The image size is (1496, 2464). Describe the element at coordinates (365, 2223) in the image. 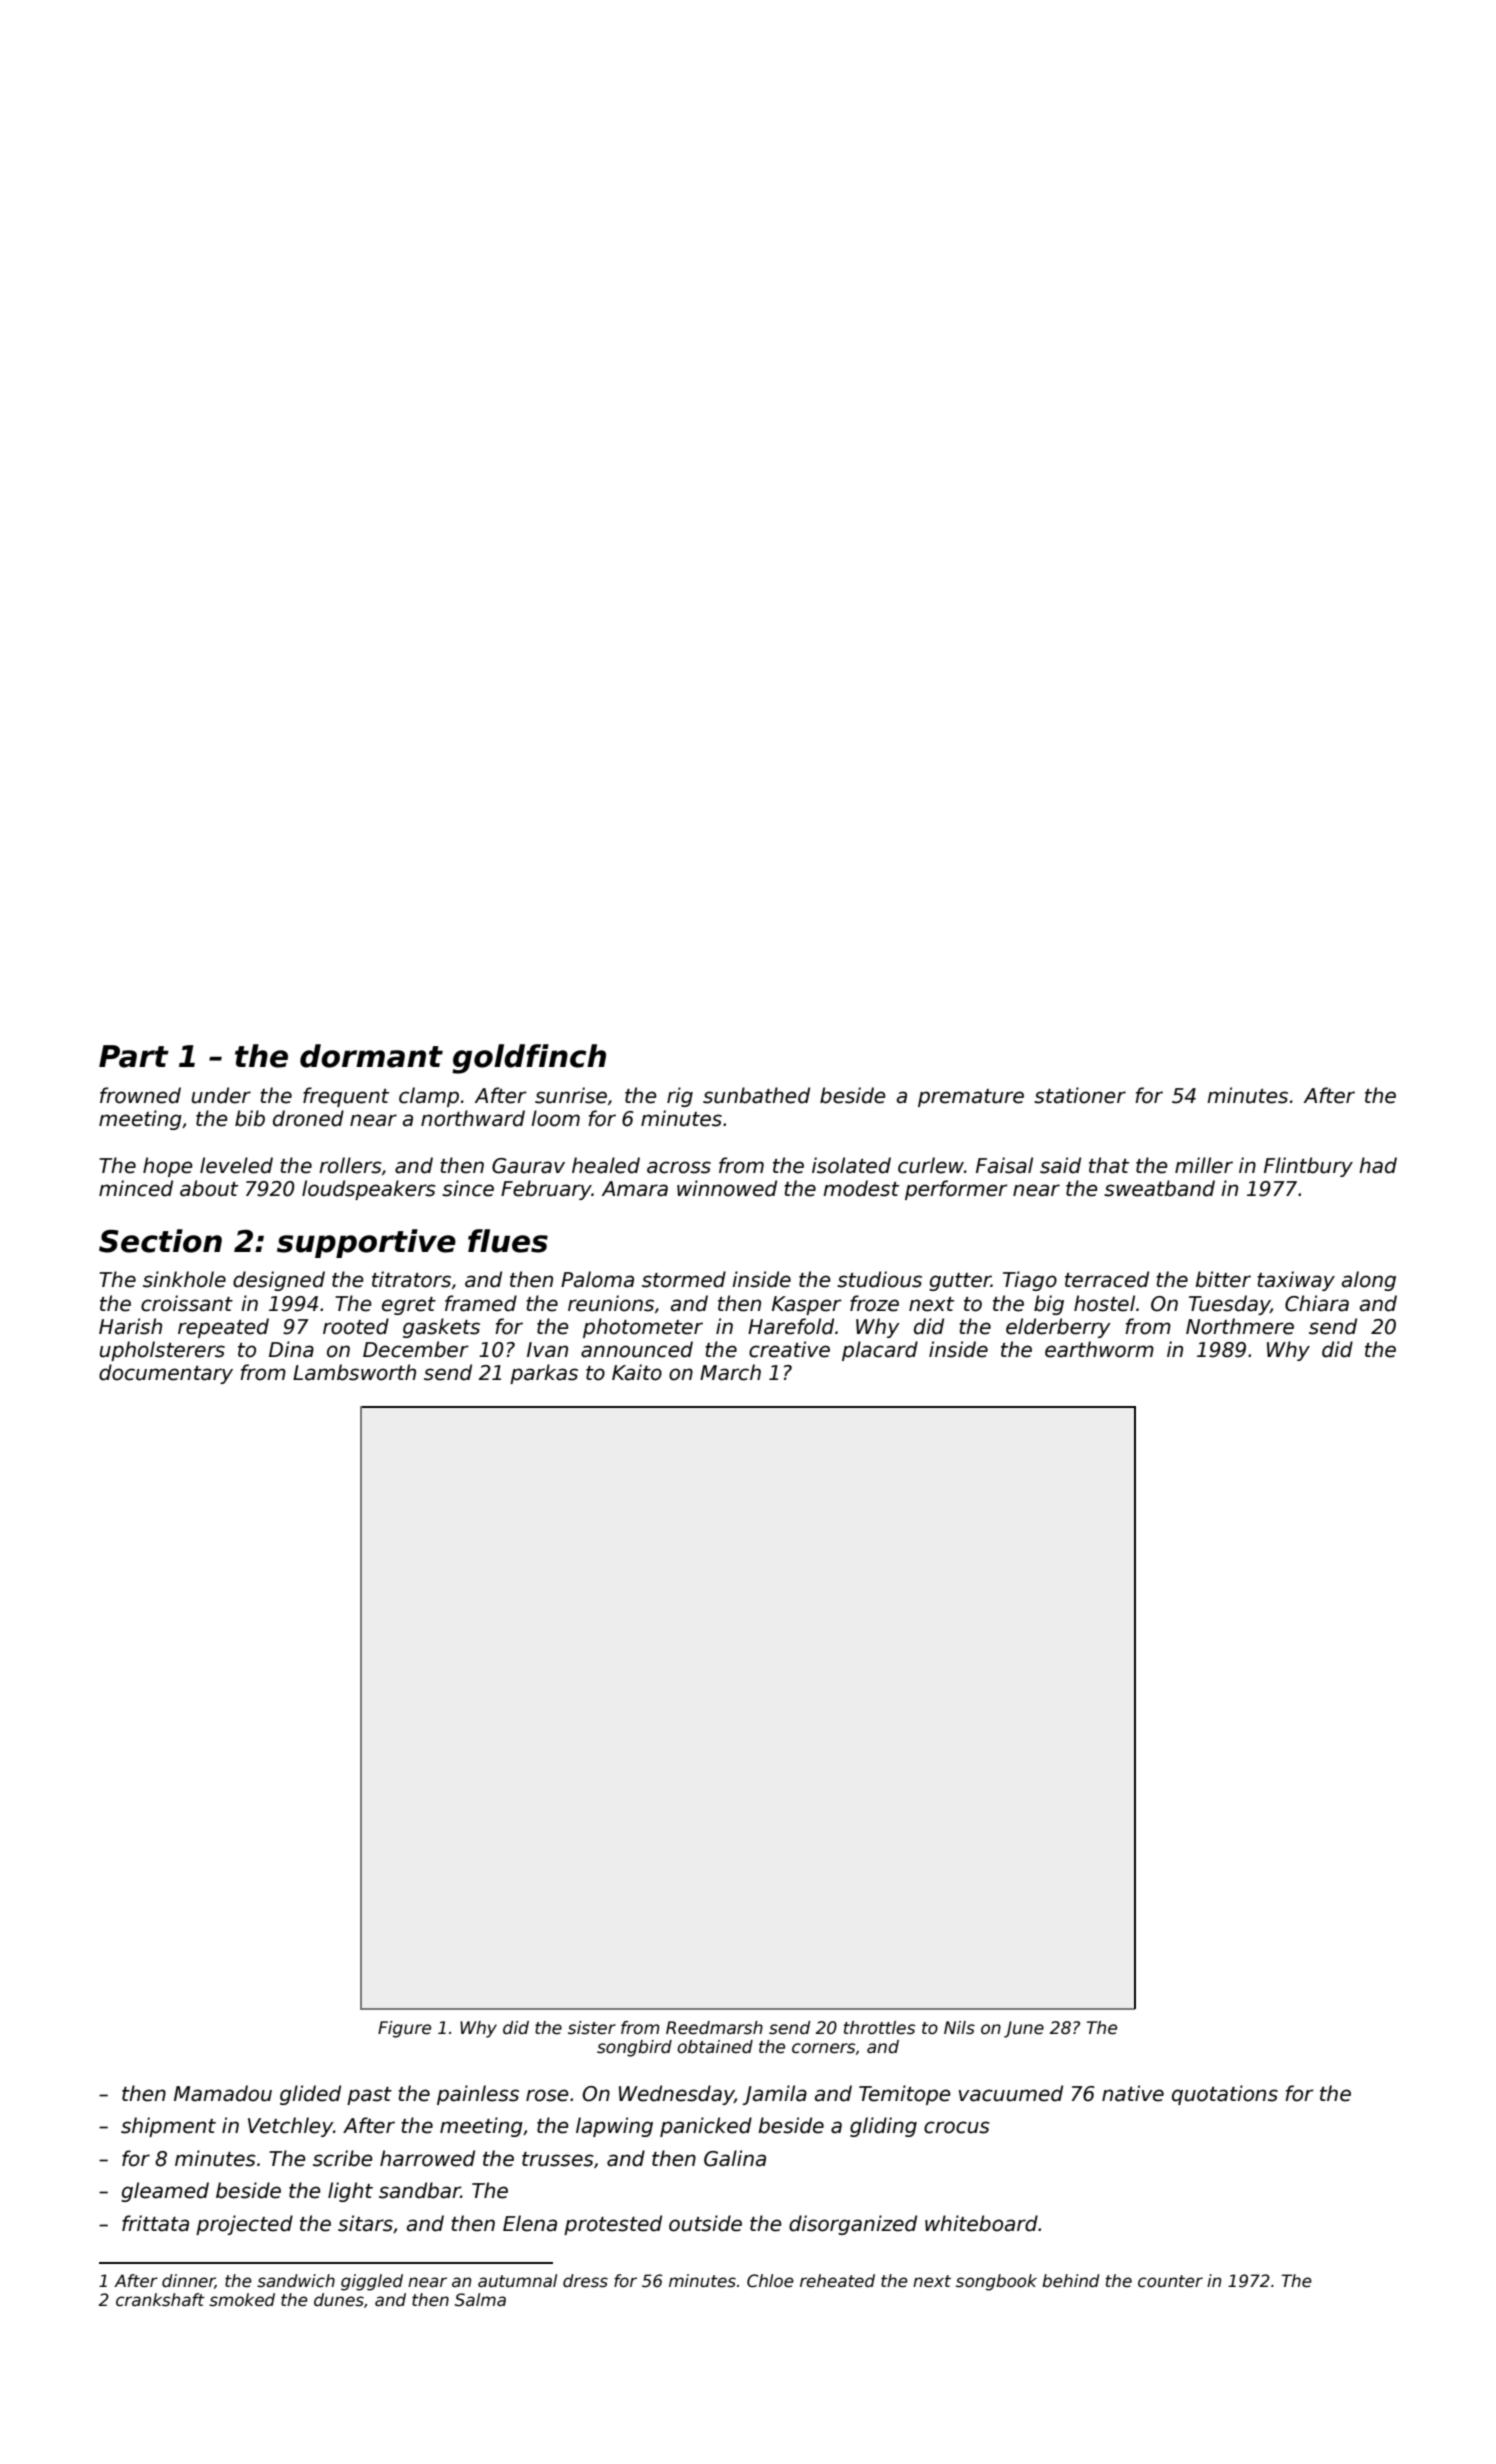

I see `sitars` at that location.
